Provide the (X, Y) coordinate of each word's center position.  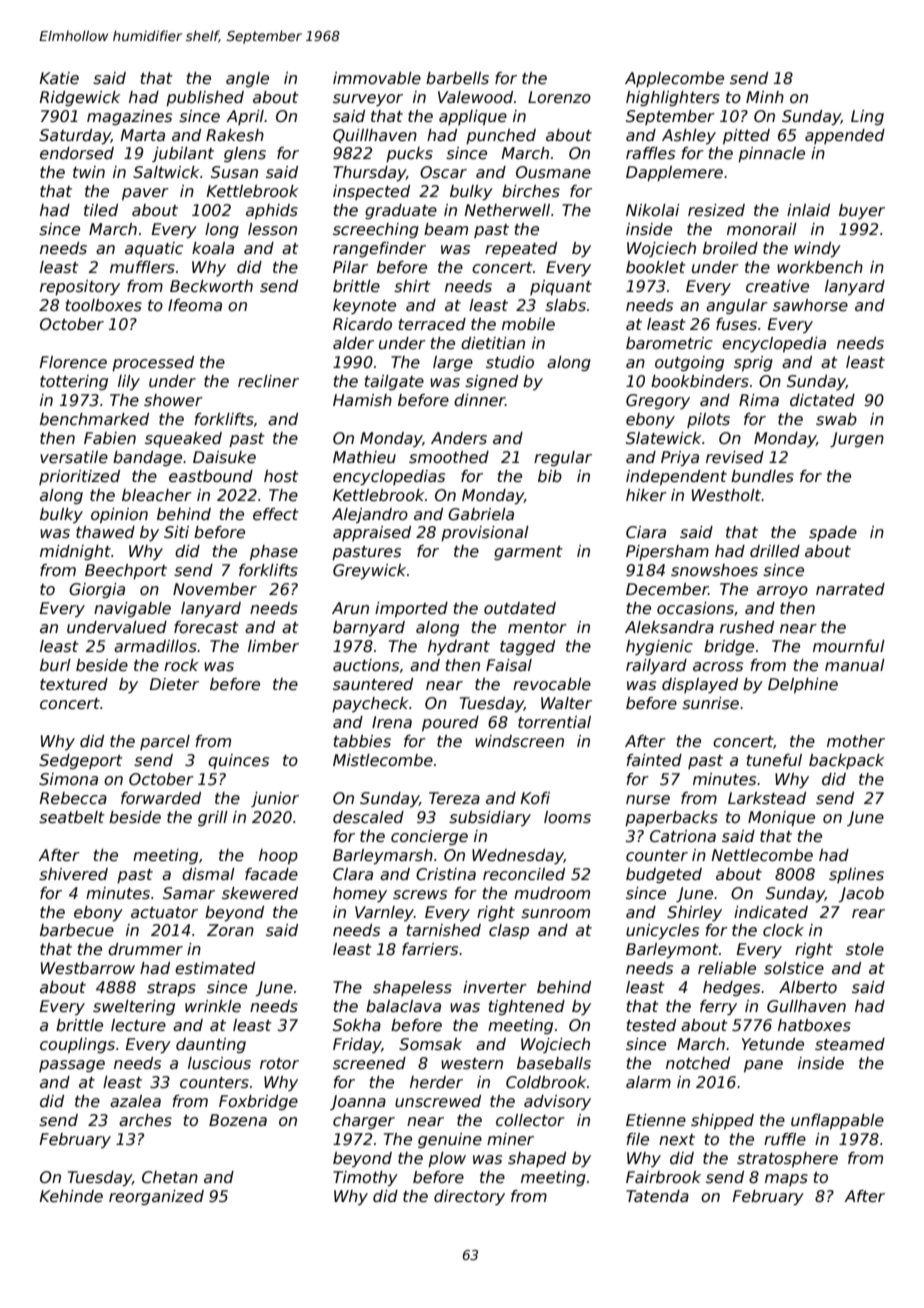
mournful (849, 646)
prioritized (79, 477)
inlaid (808, 210)
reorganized (156, 1197)
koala (213, 248)
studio (510, 362)
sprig (753, 363)
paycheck (370, 704)
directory (469, 1197)
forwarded (161, 798)
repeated (521, 249)
